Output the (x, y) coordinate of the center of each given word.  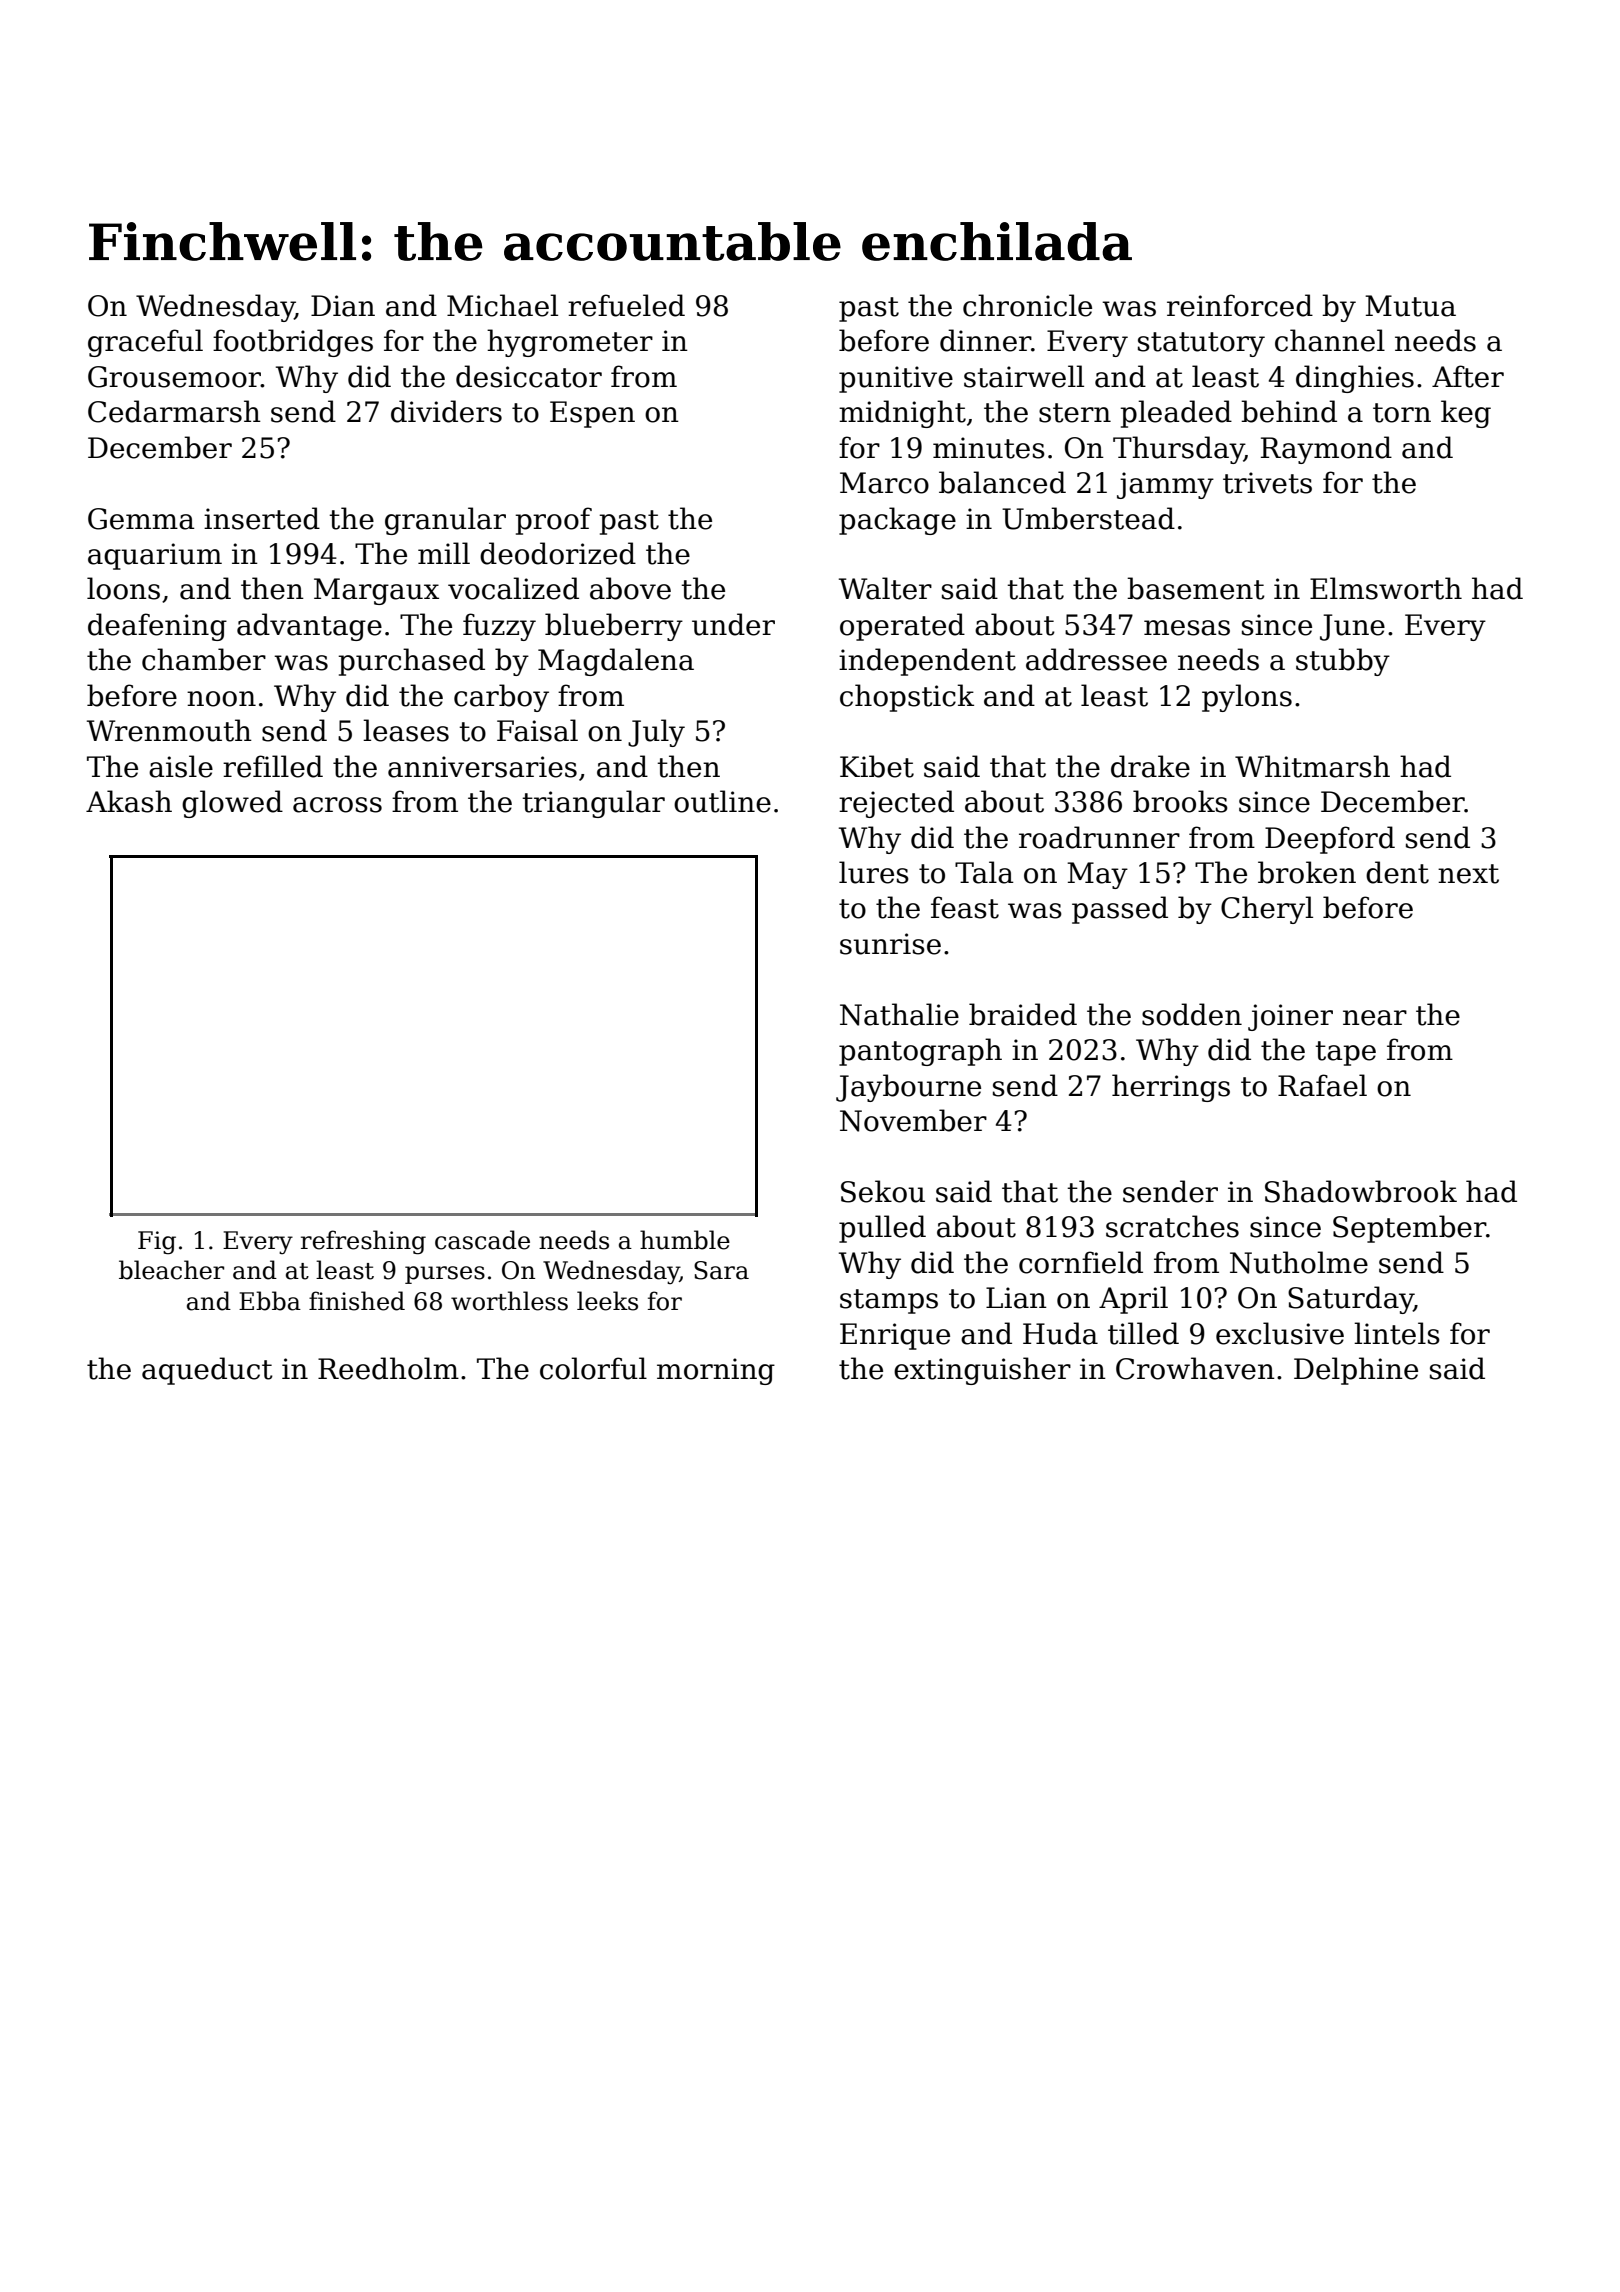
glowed (232, 804)
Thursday (1178, 450)
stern (1075, 413)
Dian (343, 306)
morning (716, 1371)
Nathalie (899, 1014)
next (1468, 874)
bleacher (171, 1270)
